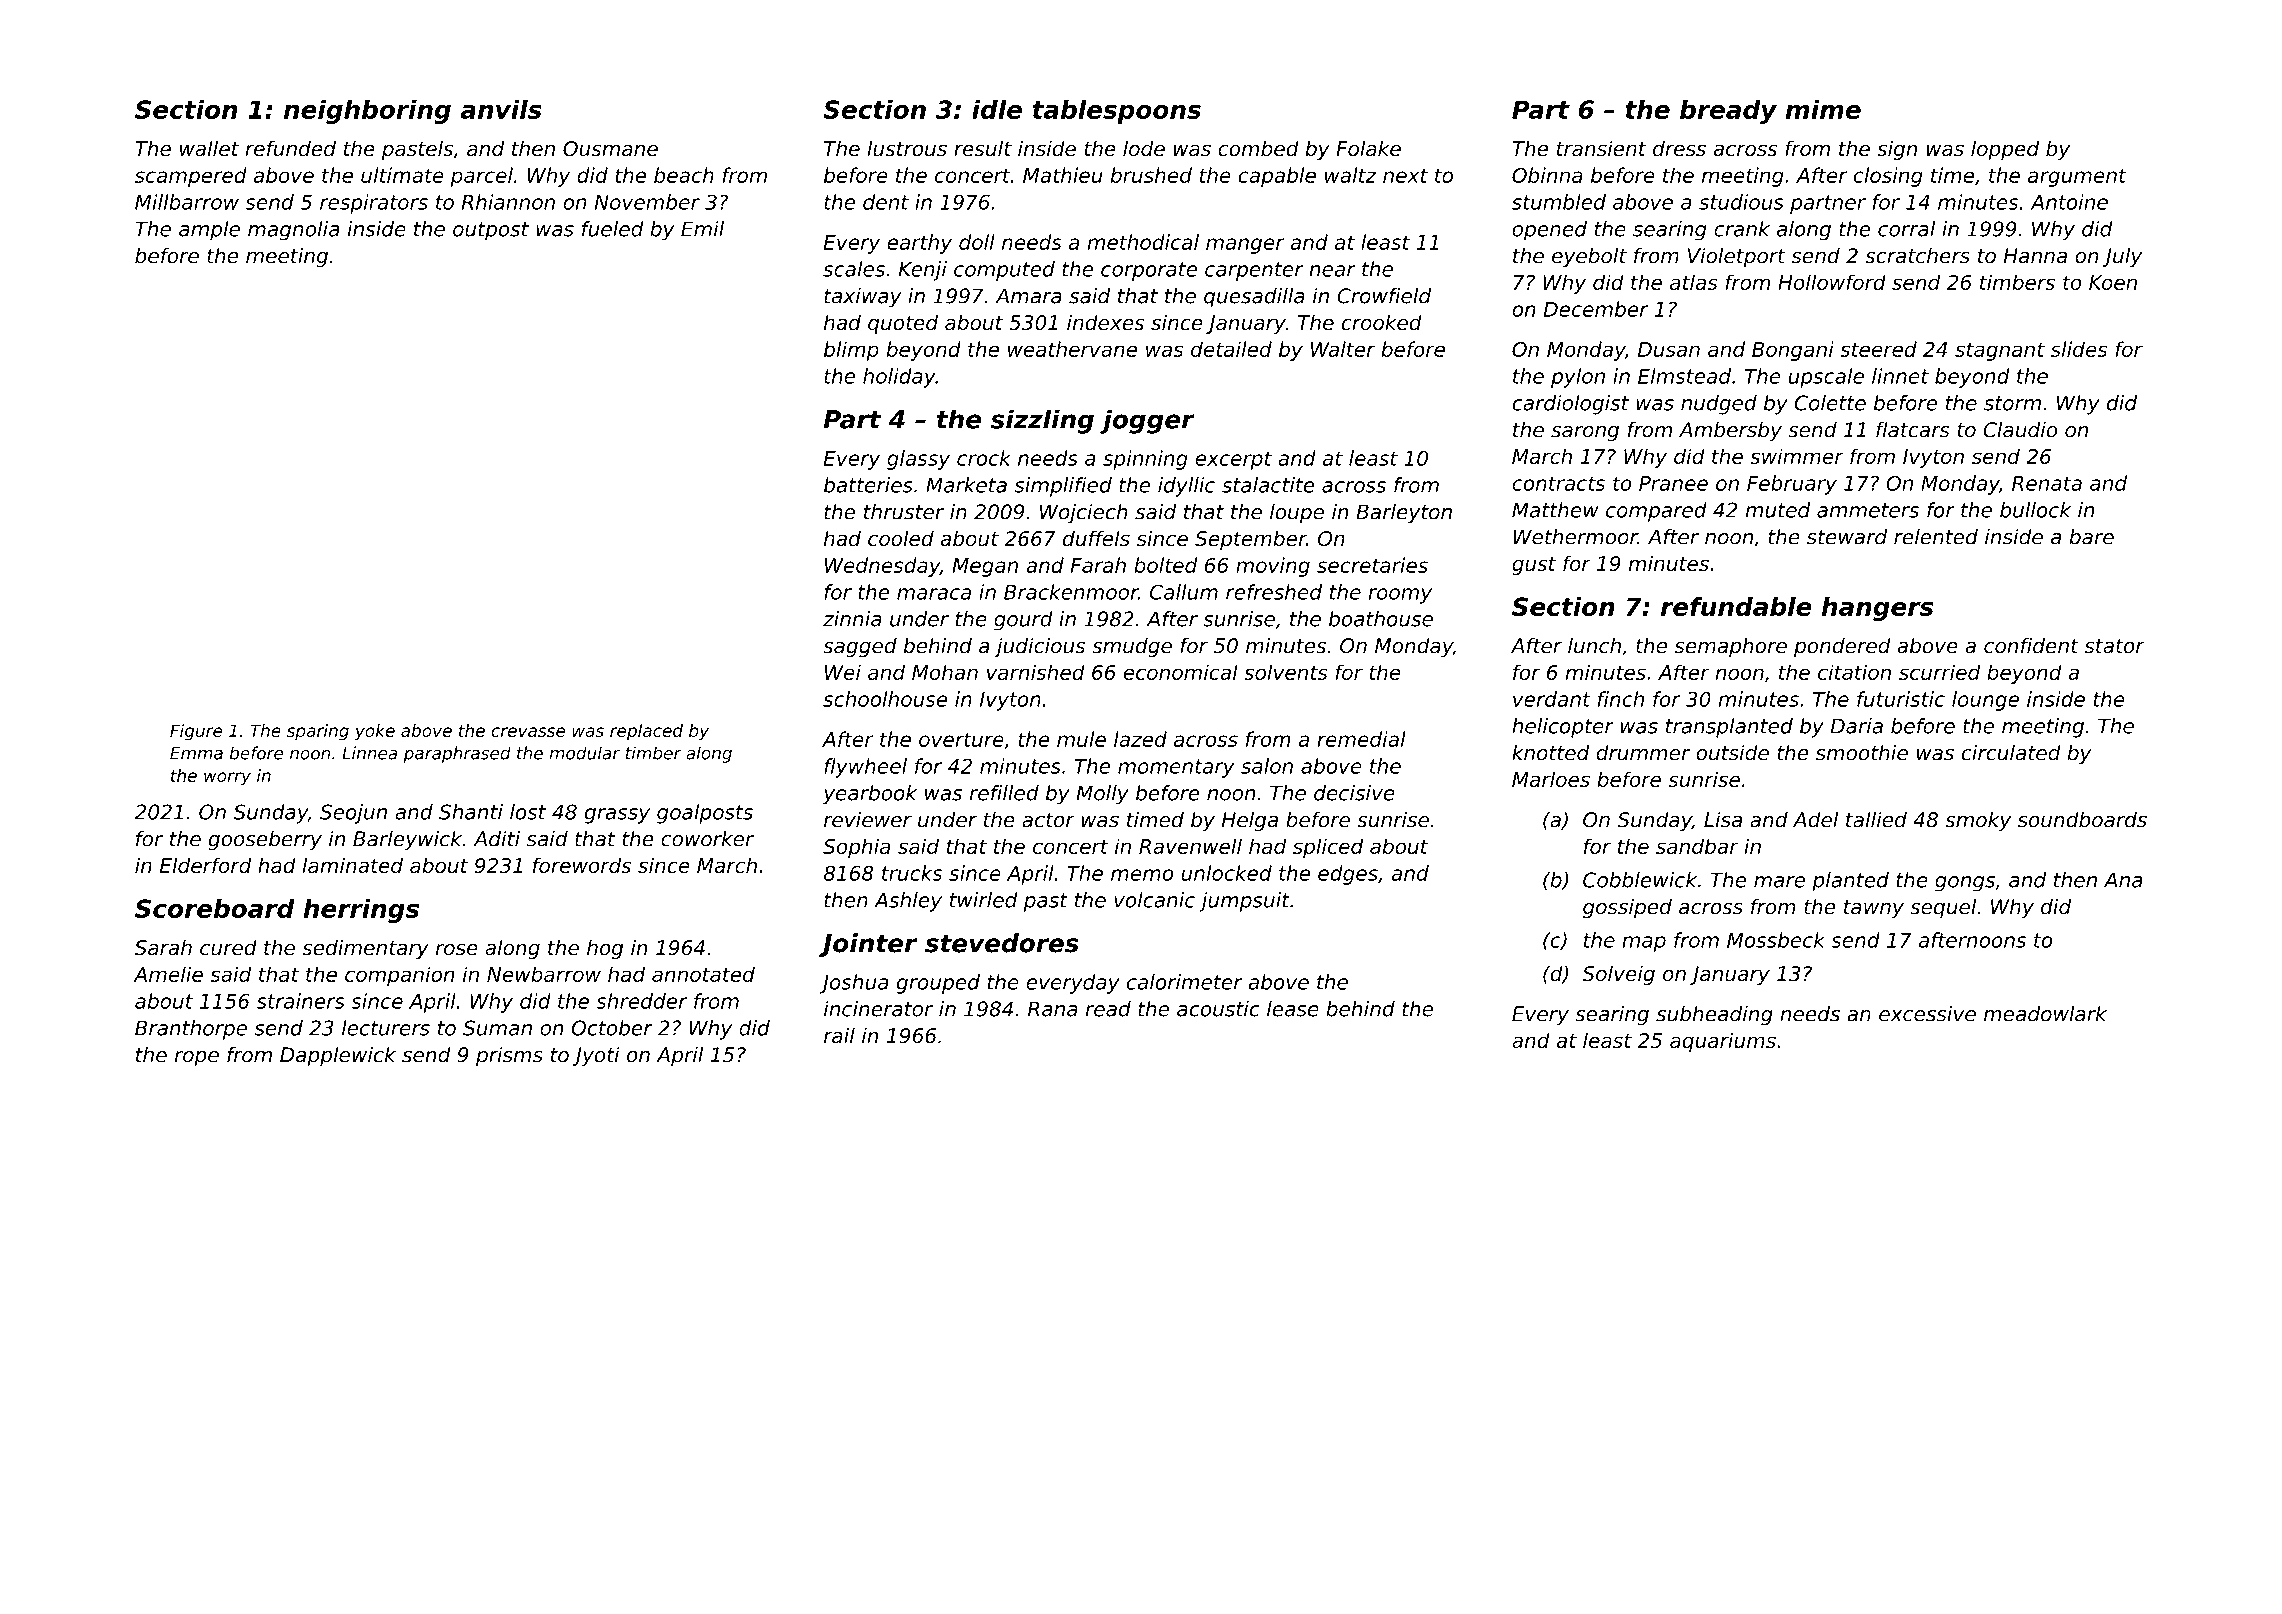 The width and height of the document is (2282, 1614). What do you see at coordinates (2047, 483) in the document?
I see `Renata` at bounding box center [2047, 483].
